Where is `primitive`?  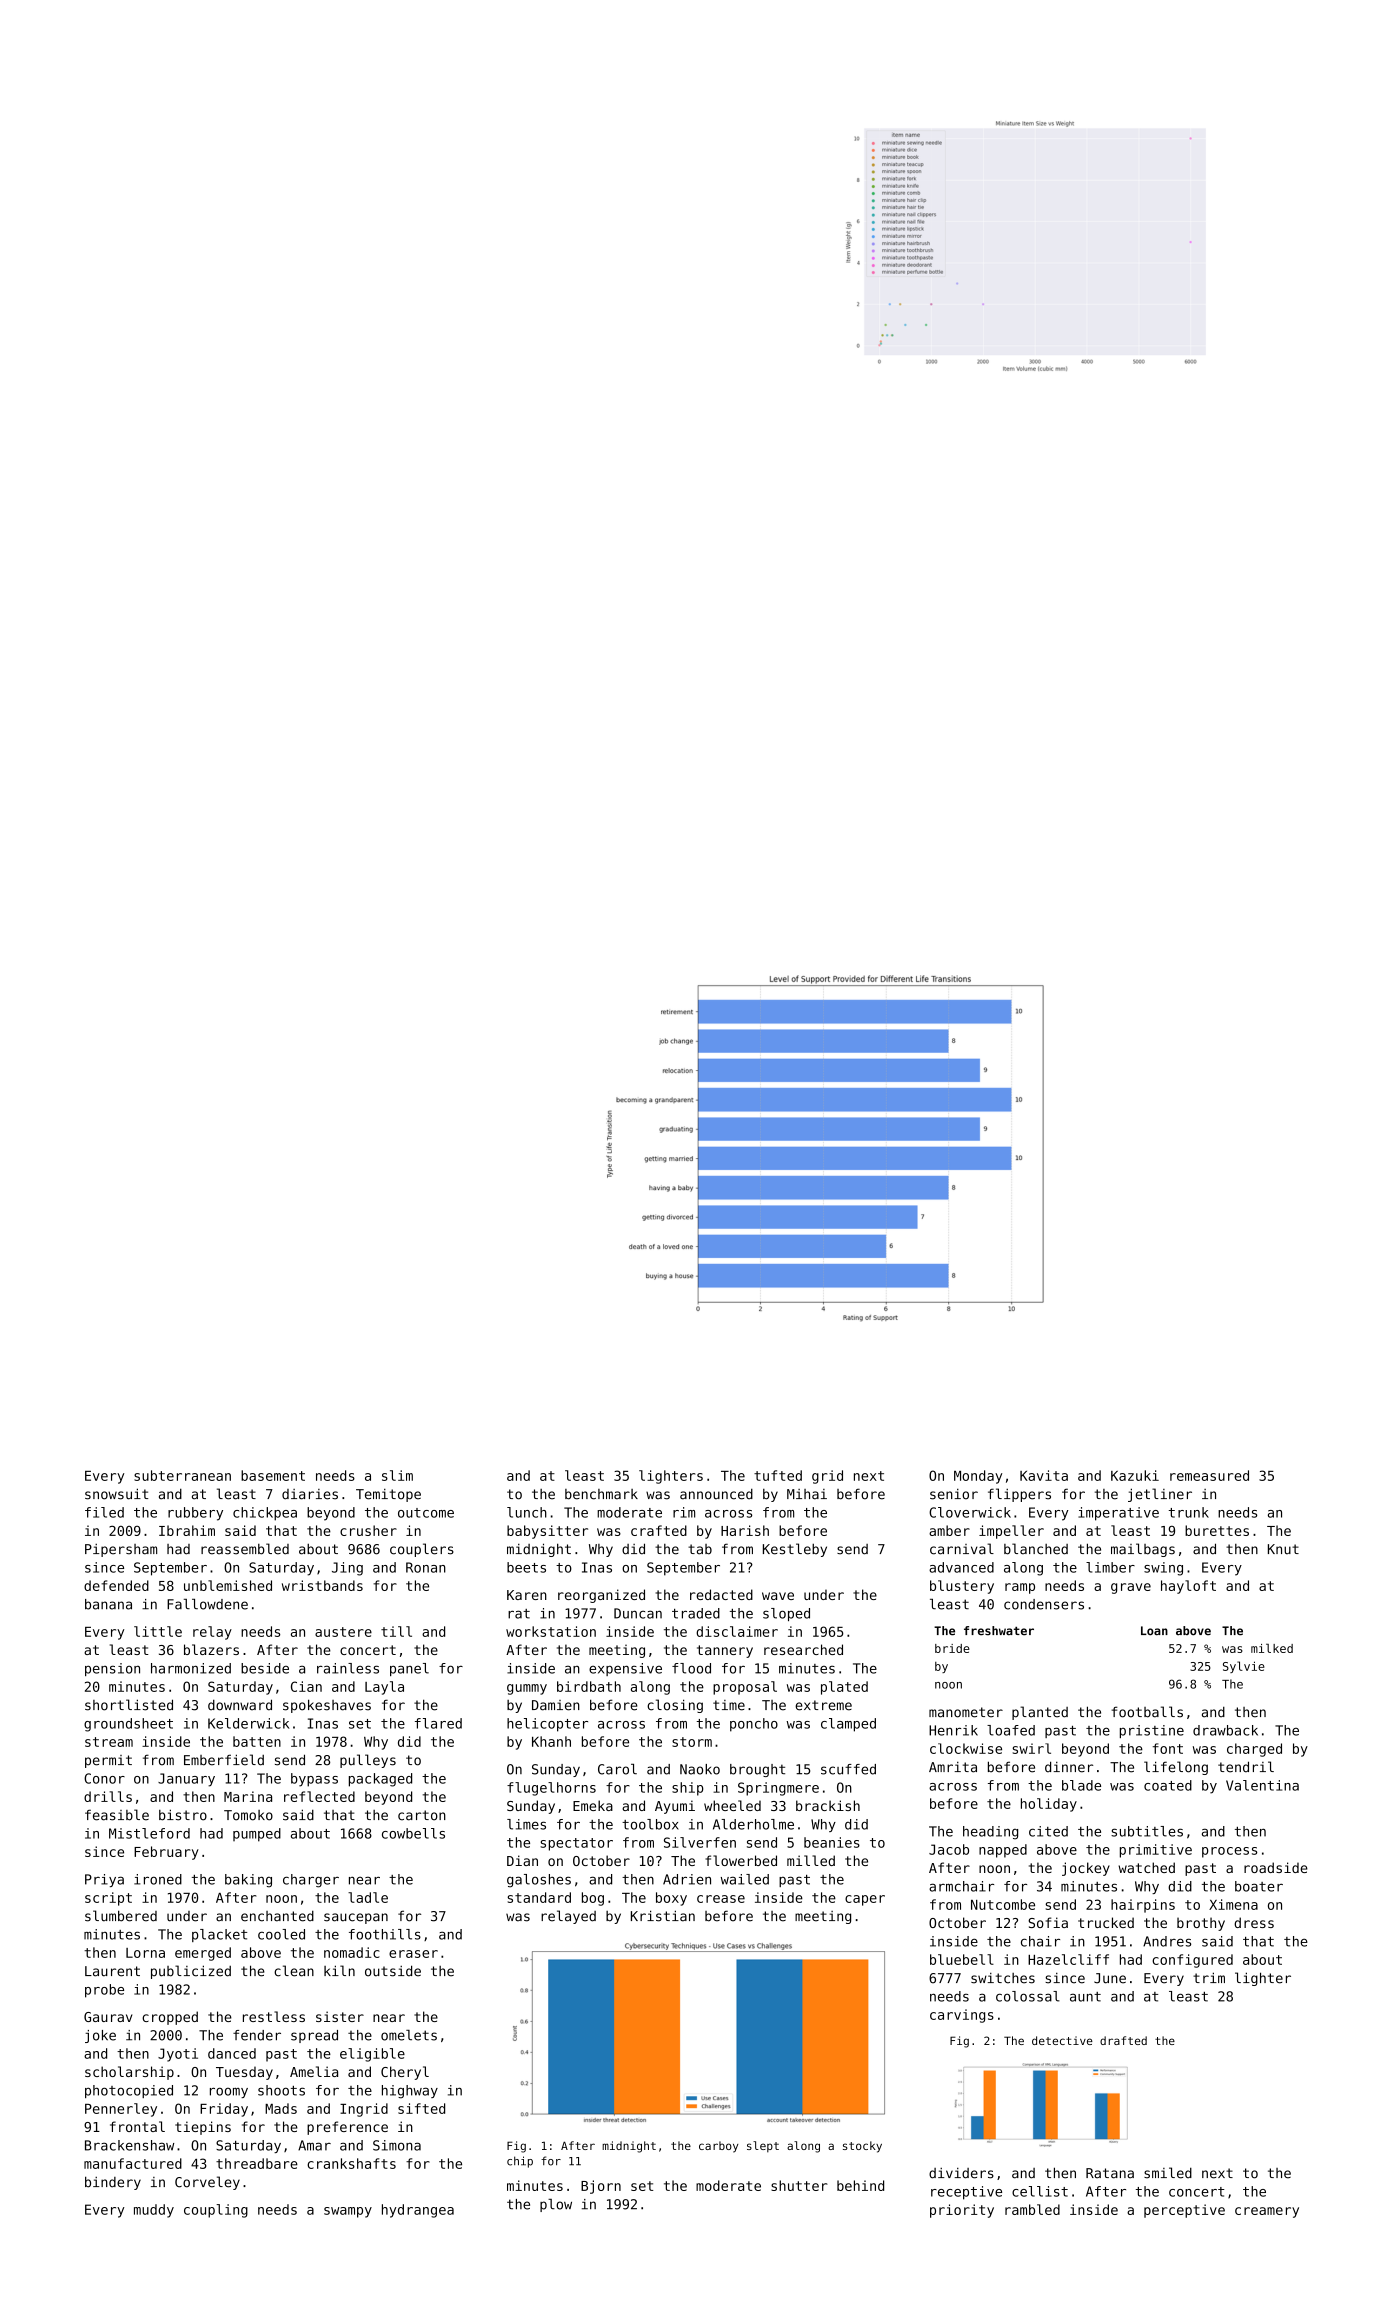
primitive is located at coordinates (1156, 1851).
